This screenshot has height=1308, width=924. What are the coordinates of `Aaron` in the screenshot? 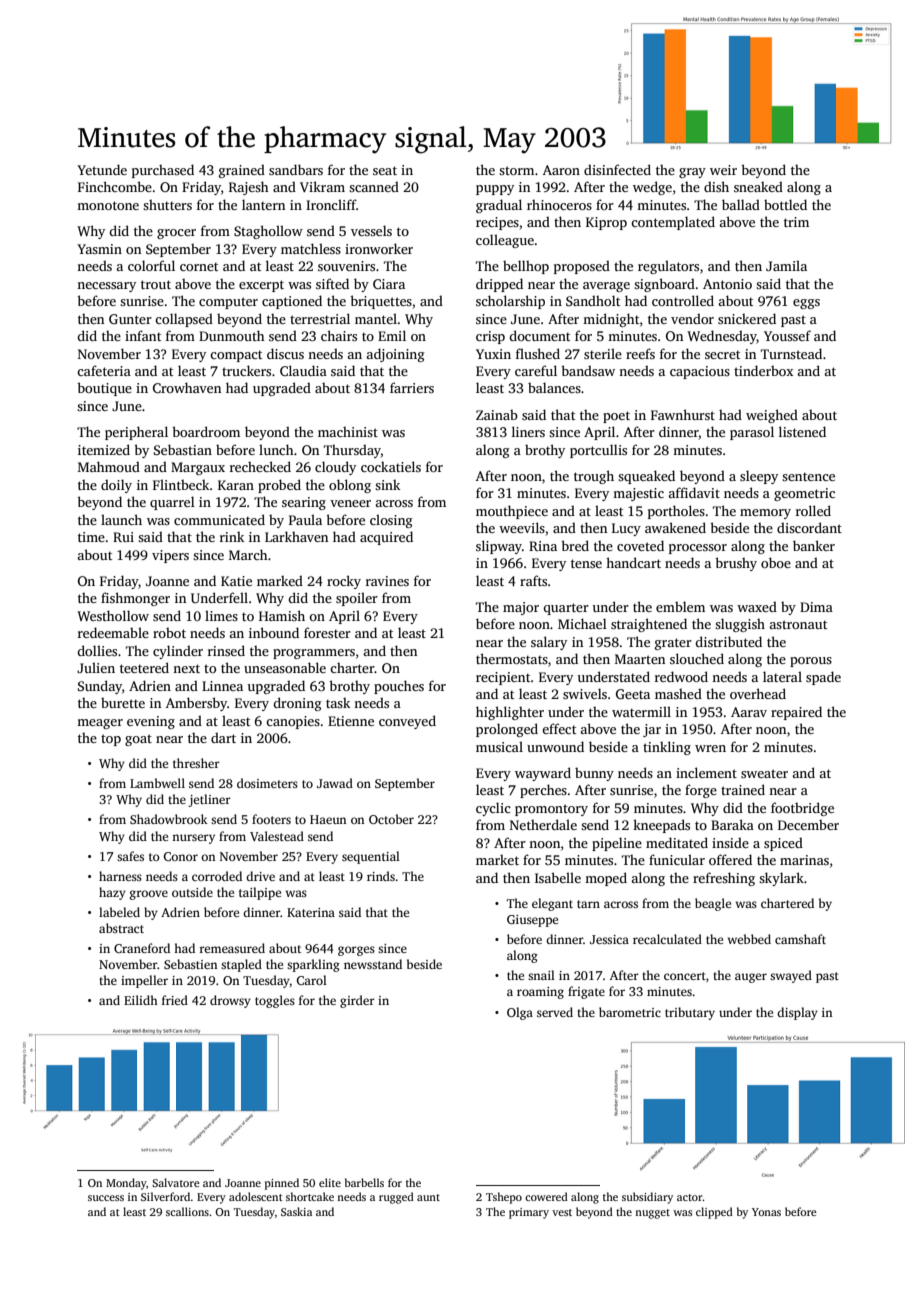 It's located at (561, 170).
